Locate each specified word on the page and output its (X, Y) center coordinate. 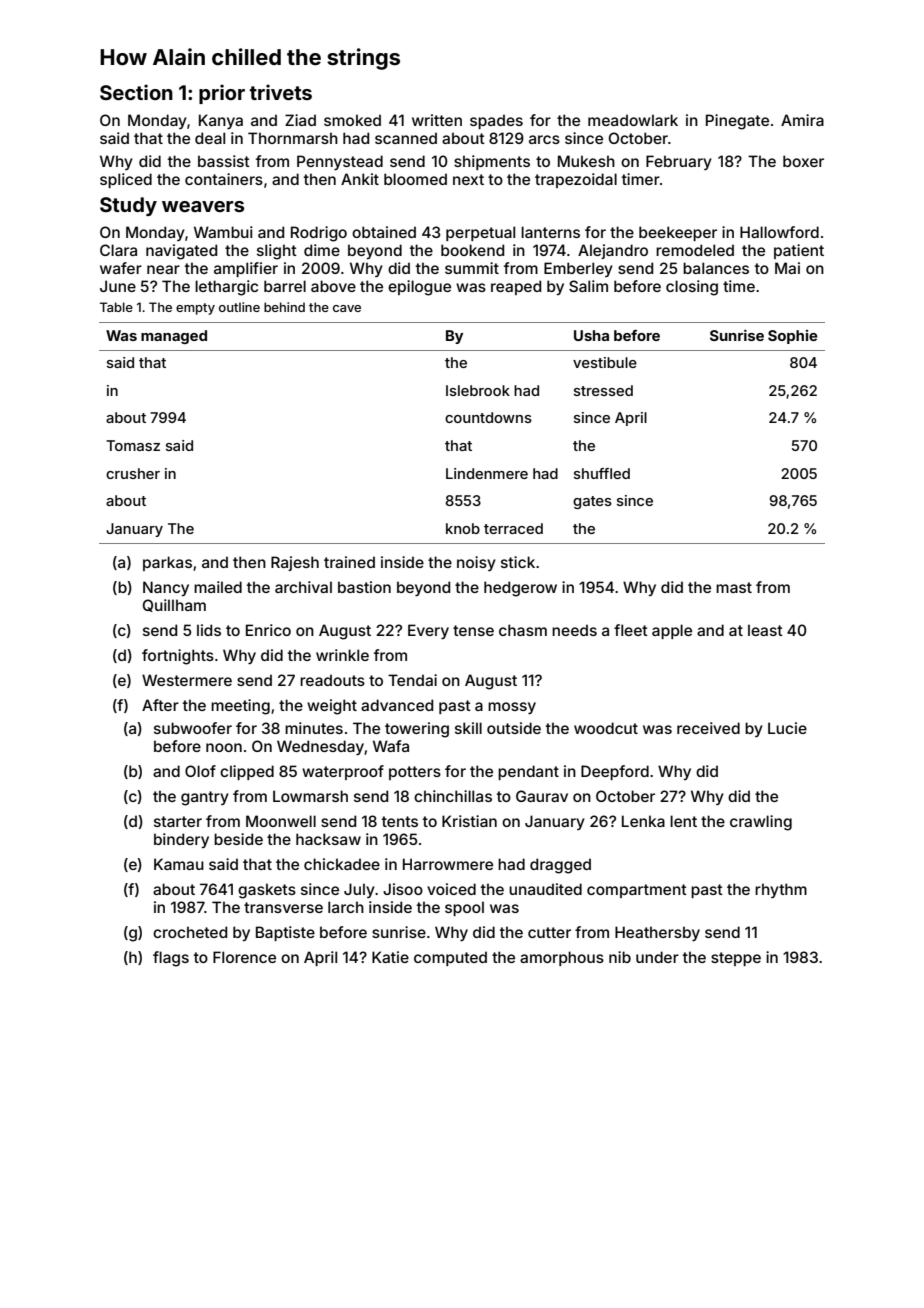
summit (472, 268)
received (708, 728)
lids (209, 630)
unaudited (545, 889)
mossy (512, 708)
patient (799, 251)
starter (178, 821)
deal (210, 138)
